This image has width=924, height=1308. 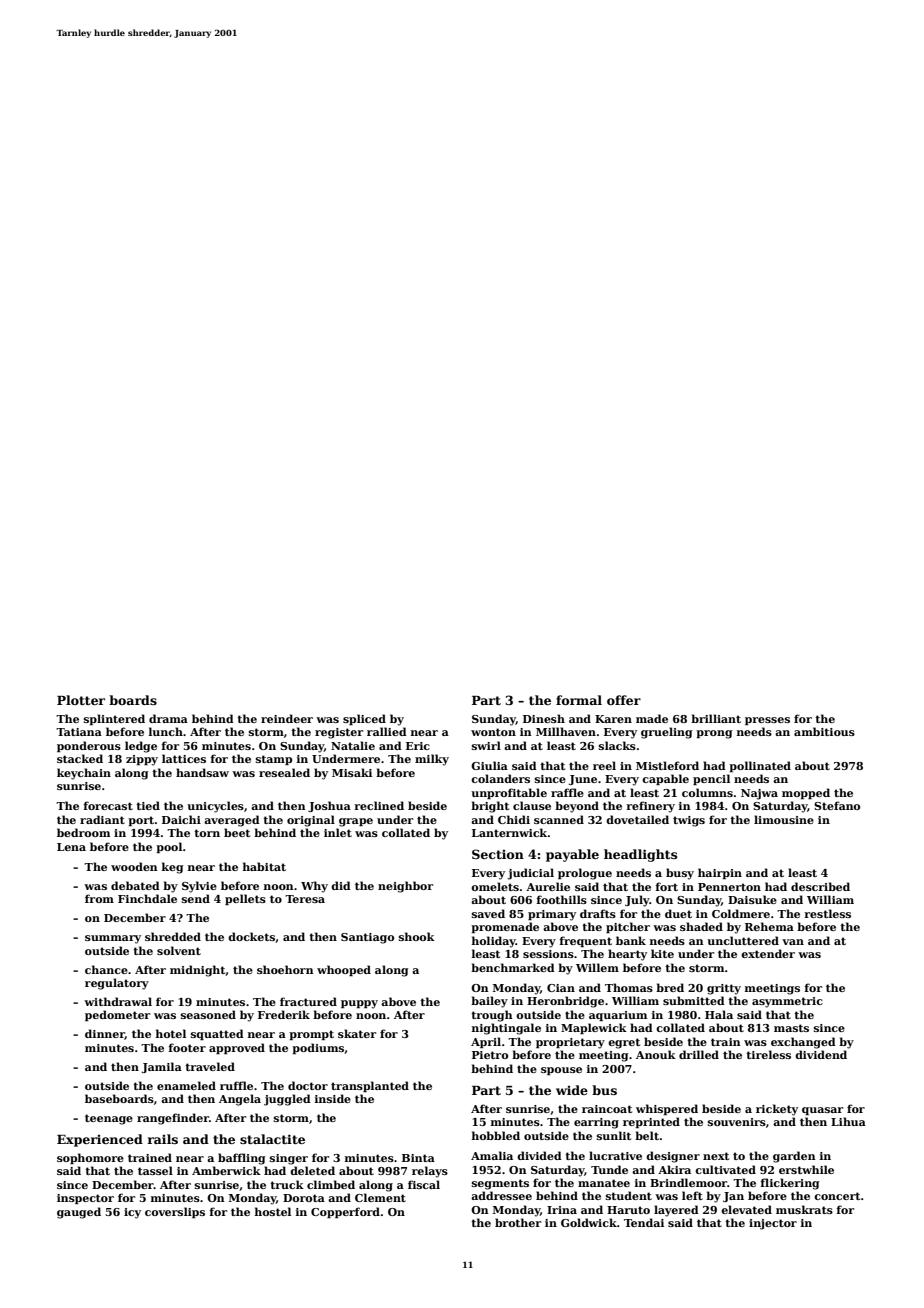 What do you see at coordinates (719, 1014) in the image?
I see `Hala` at bounding box center [719, 1014].
